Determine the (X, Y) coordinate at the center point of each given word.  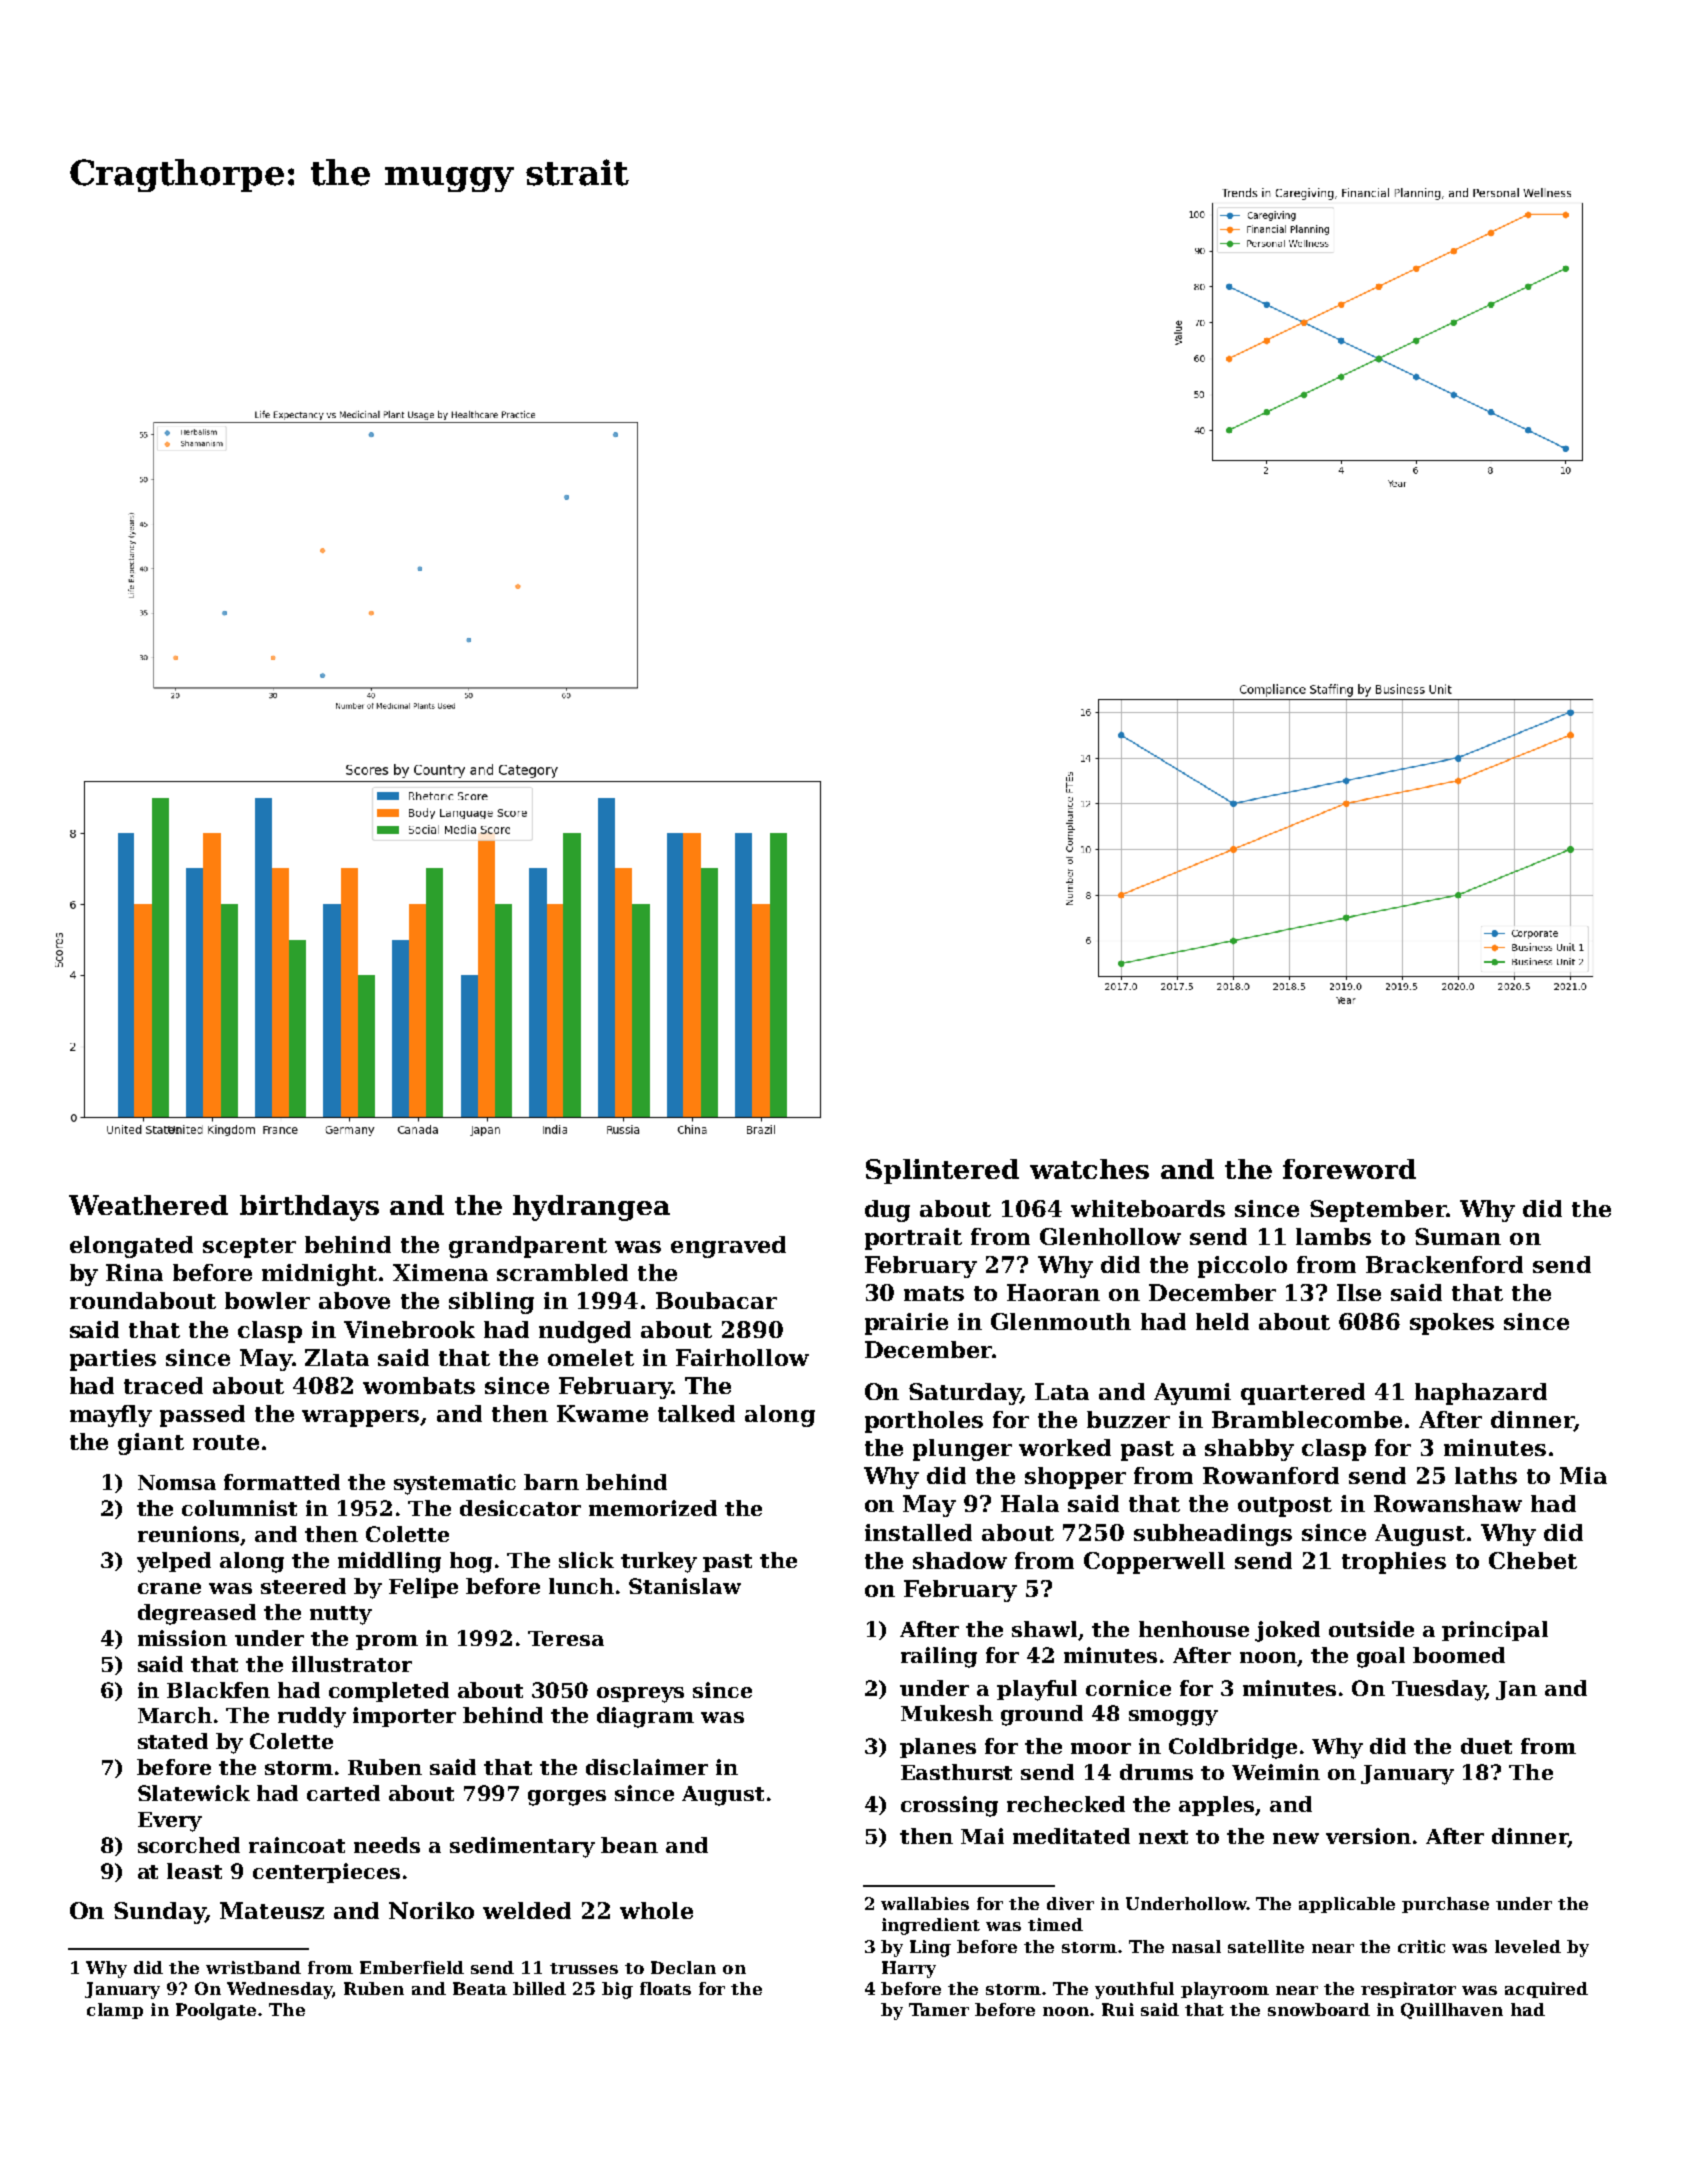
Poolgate (216, 2011)
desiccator (520, 1508)
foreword (1349, 1169)
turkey (659, 1562)
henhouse (1194, 1629)
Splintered (942, 1171)
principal (1495, 1631)
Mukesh (947, 1713)
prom (387, 1642)
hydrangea (591, 1208)
